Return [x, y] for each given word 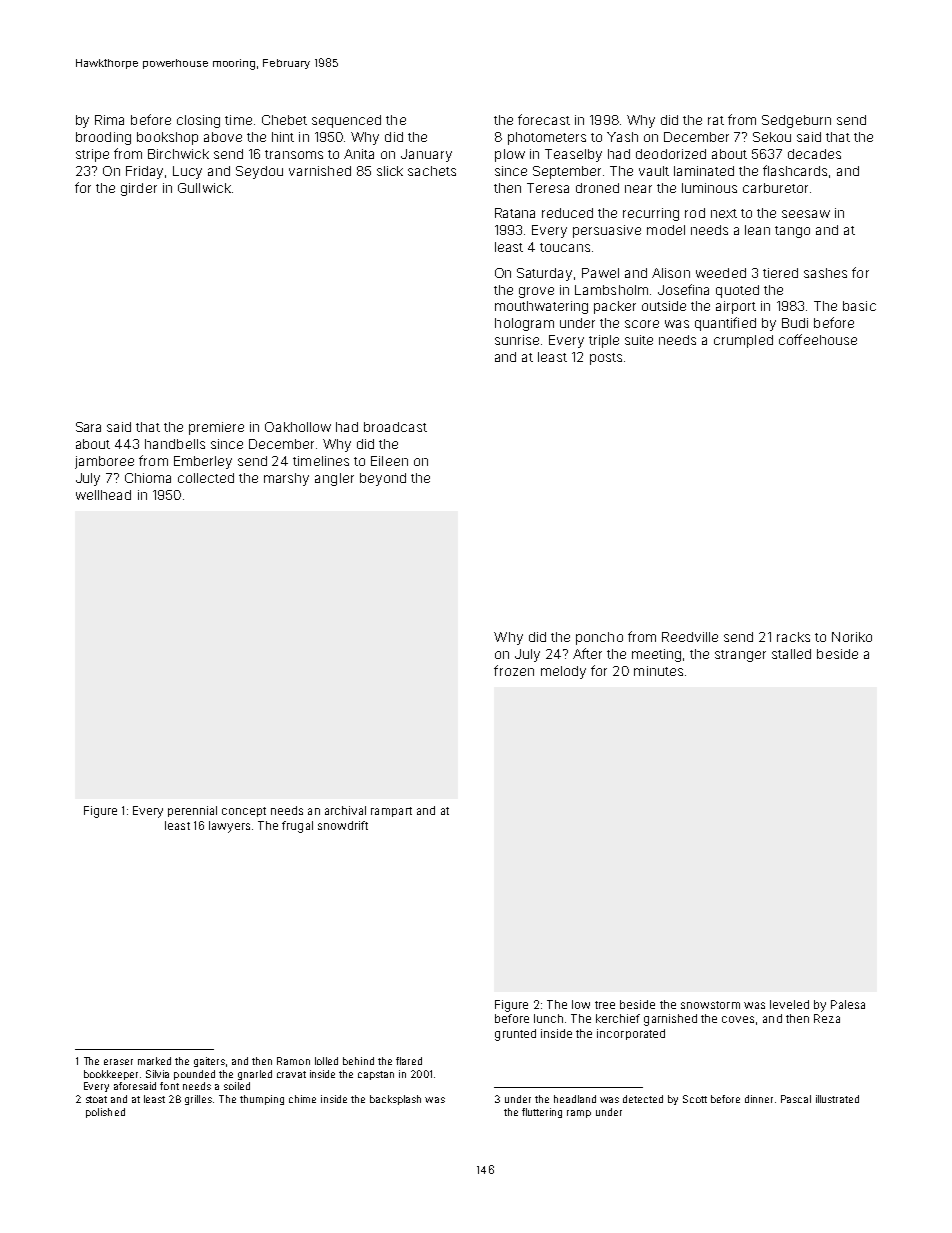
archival [345, 810]
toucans [565, 247]
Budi [795, 323]
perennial [192, 811]
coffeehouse [818, 339]
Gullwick [204, 188]
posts [606, 359]
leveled [789, 1004]
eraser [118, 1062]
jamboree [104, 462]
